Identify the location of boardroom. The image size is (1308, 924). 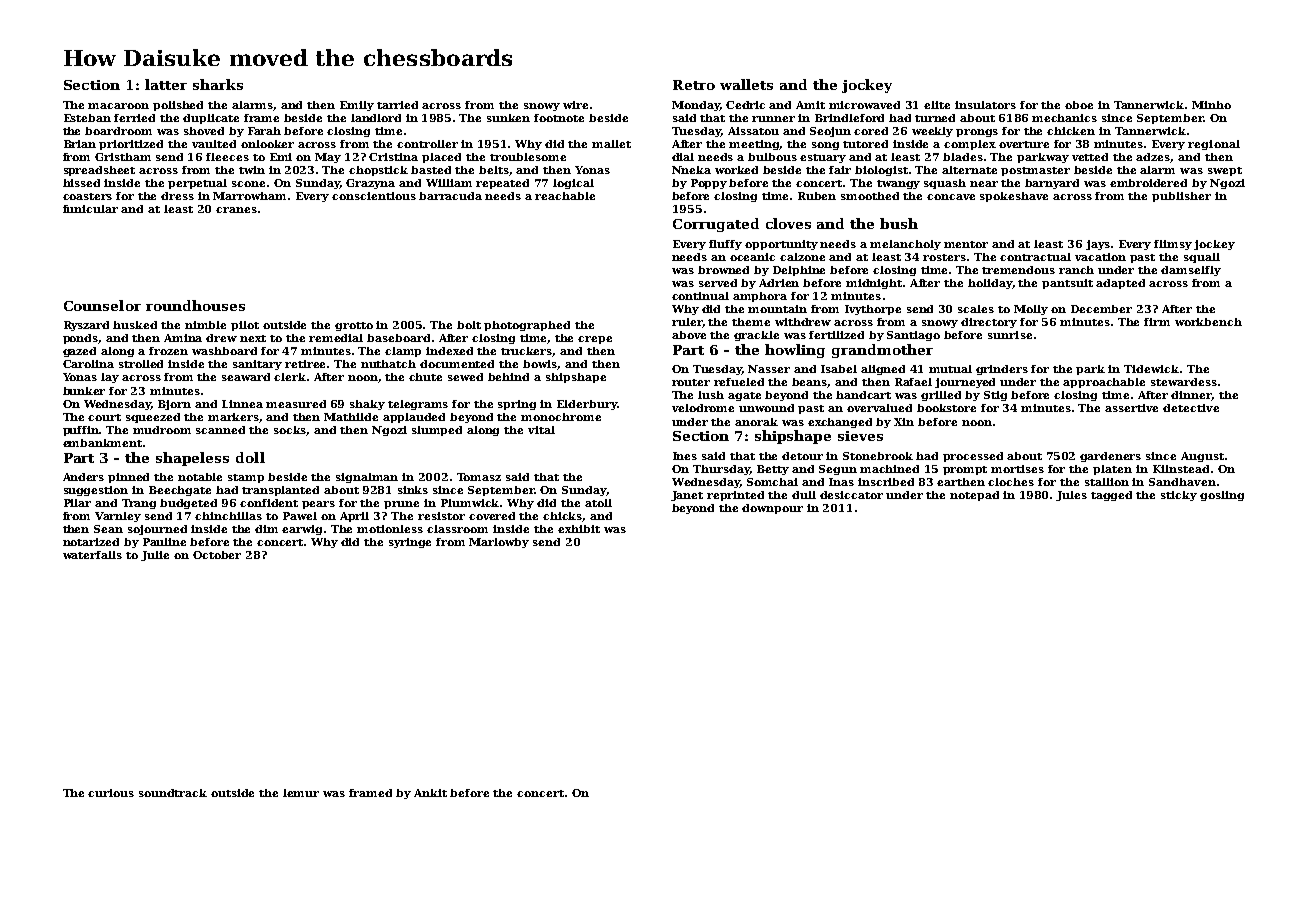
(118, 131).
